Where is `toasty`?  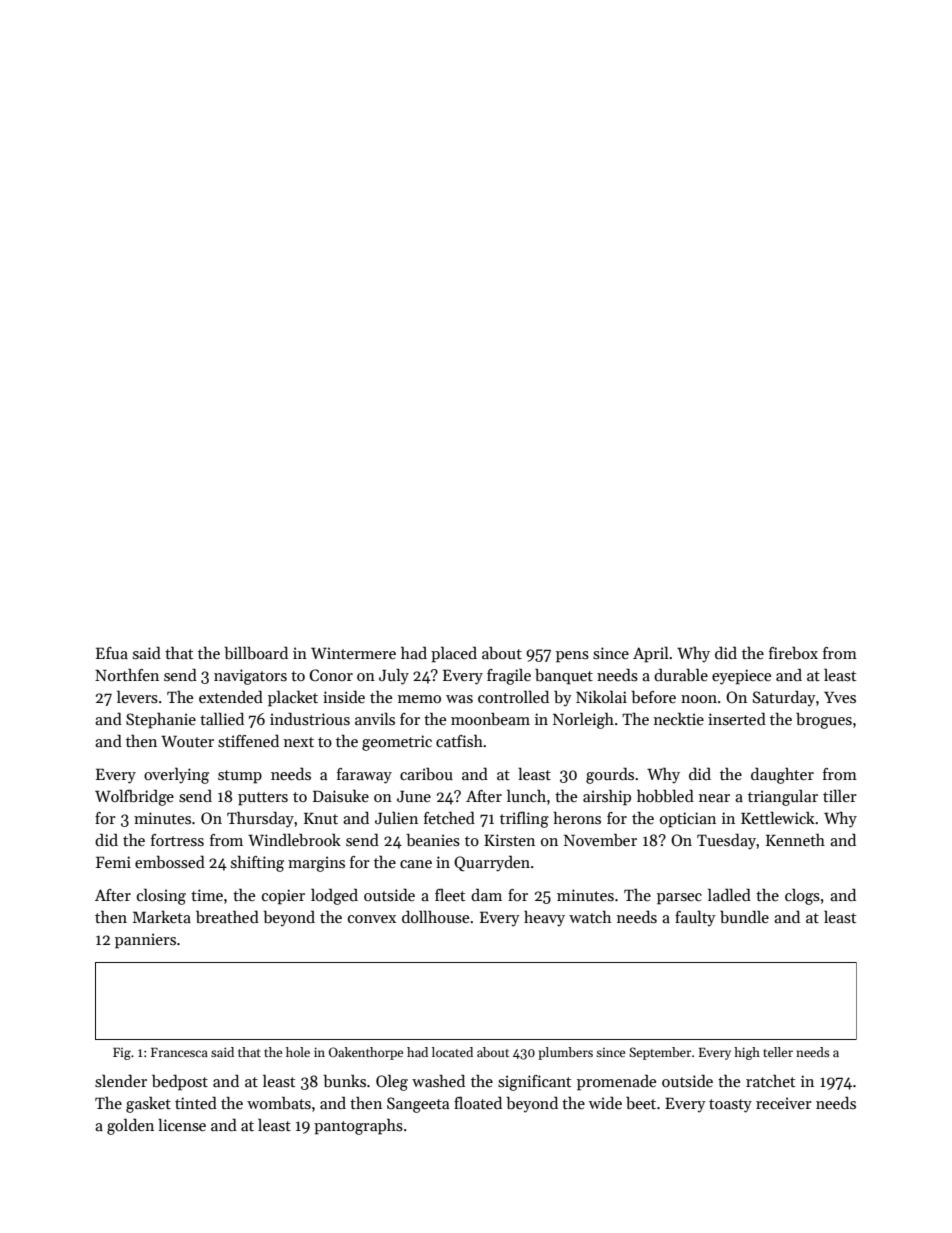
toasty is located at coordinates (730, 1106).
